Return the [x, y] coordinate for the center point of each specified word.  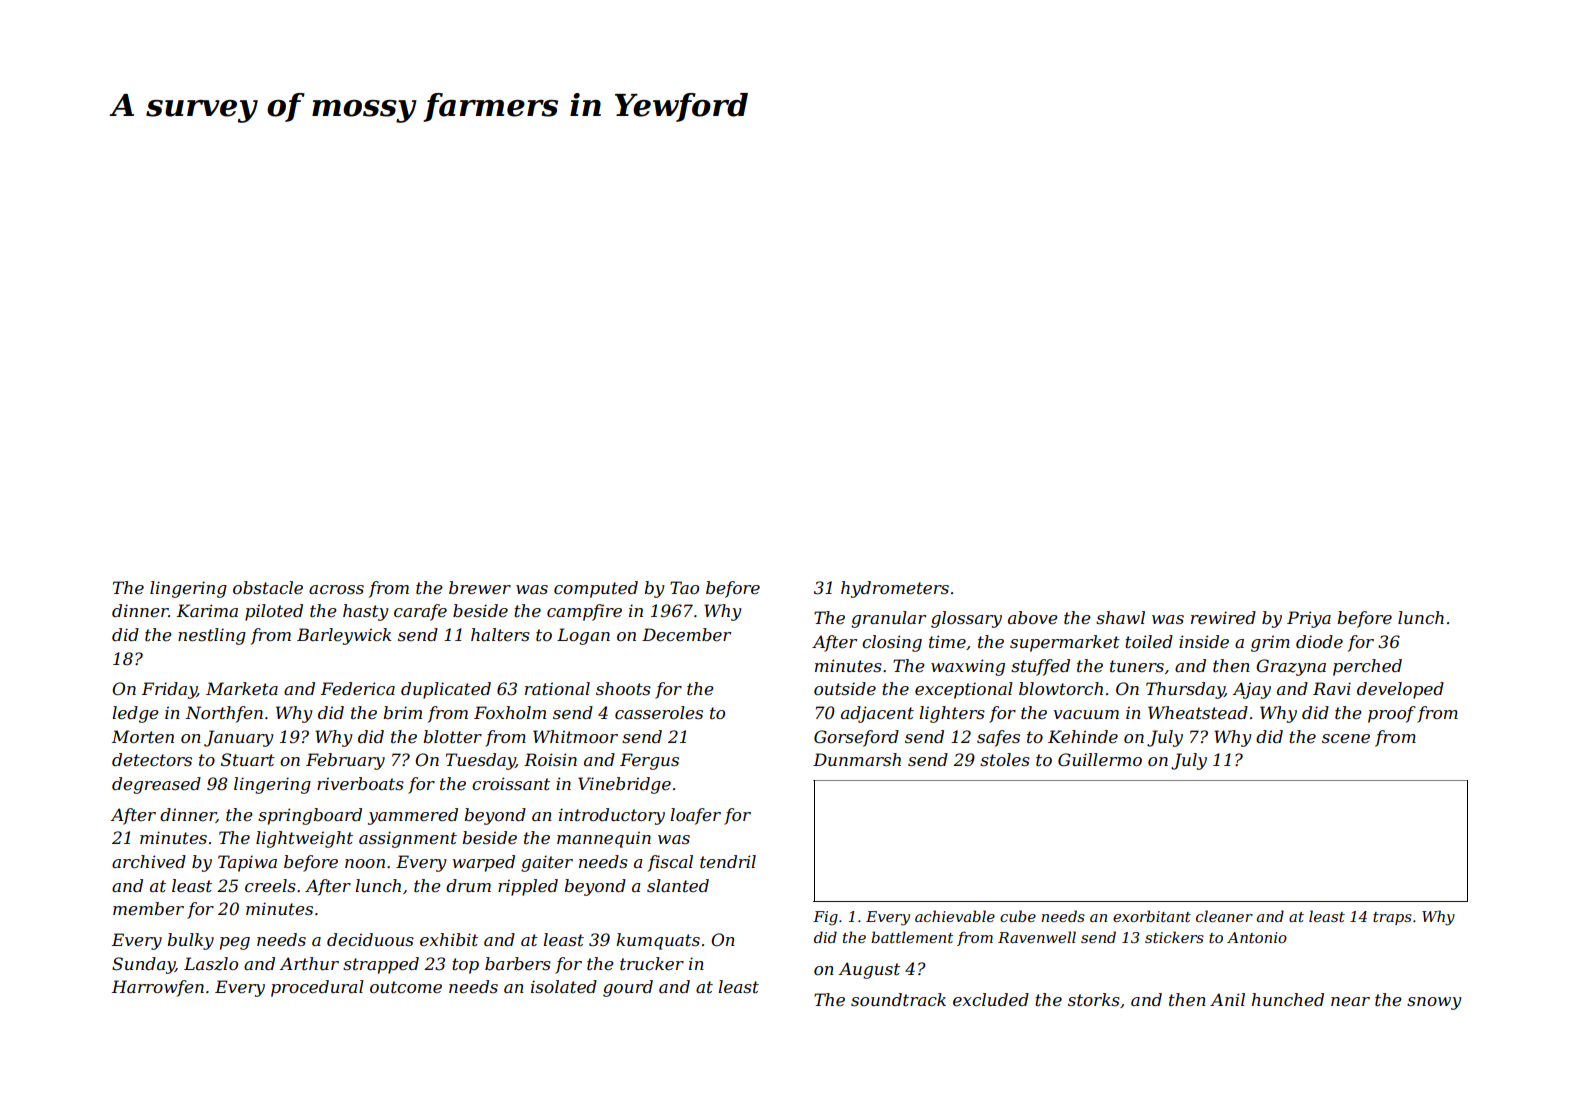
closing [892, 643]
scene [1346, 738]
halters [500, 634]
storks [1094, 999]
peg [235, 943]
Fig [825, 918]
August [869, 970]
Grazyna [1291, 667]
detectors [152, 759]
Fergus [649, 761]
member [148, 908]
